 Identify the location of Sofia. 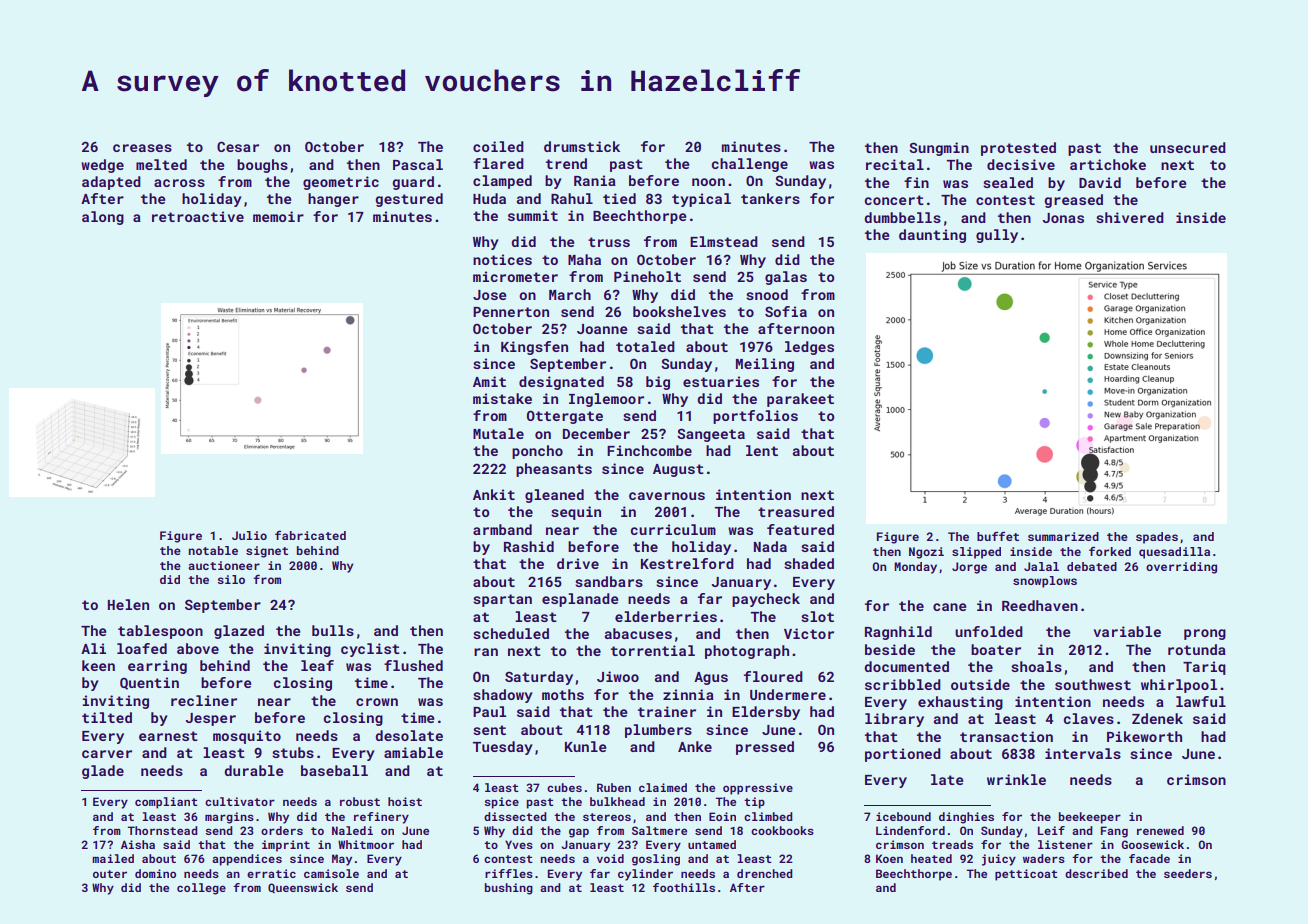
(786, 311).
